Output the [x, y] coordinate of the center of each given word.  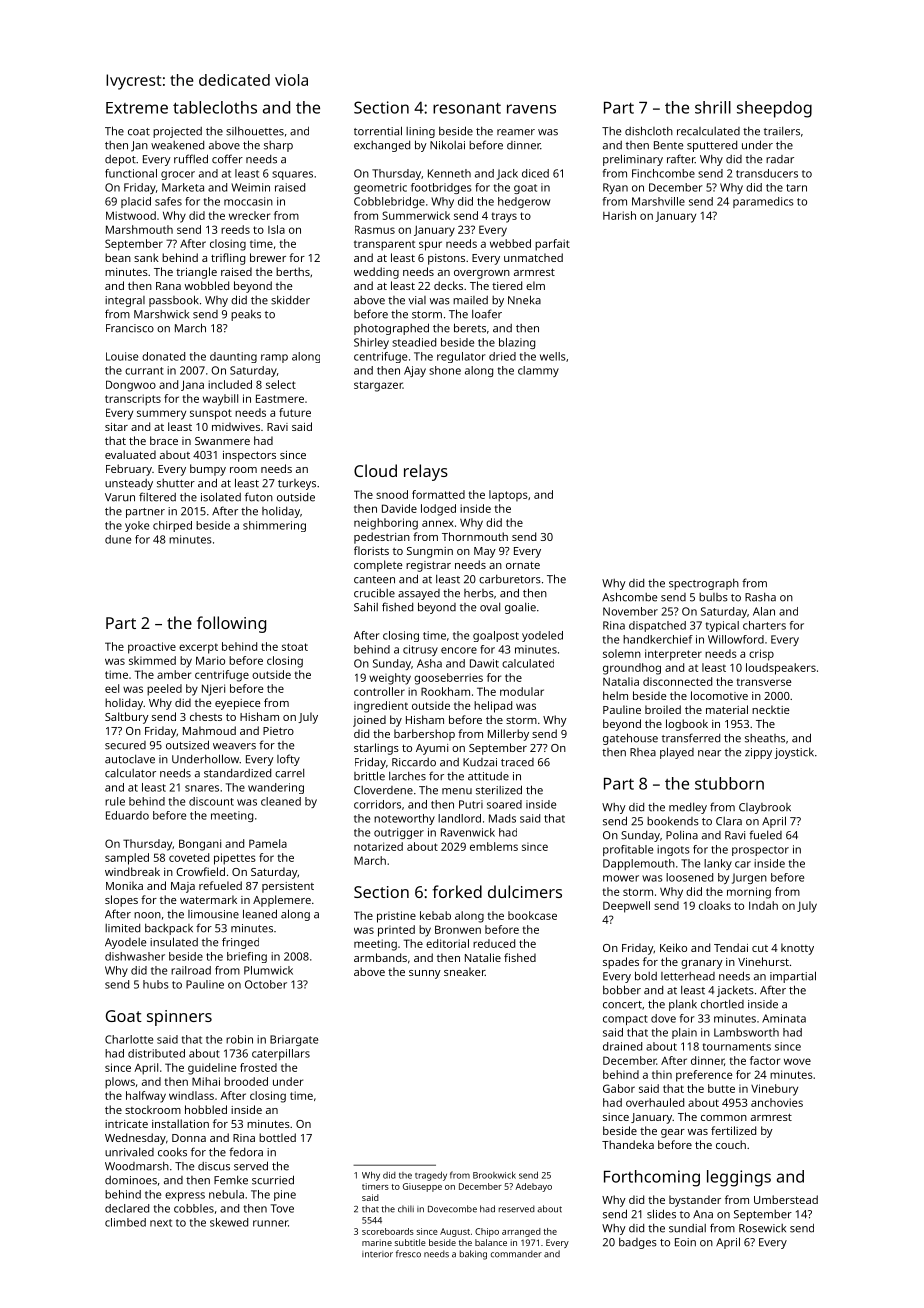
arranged [521, 1232]
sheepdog [774, 109]
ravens [531, 109]
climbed [125, 1222]
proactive [152, 648]
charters [764, 625]
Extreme [137, 108]
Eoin [685, 1242]
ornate [523, 565]
